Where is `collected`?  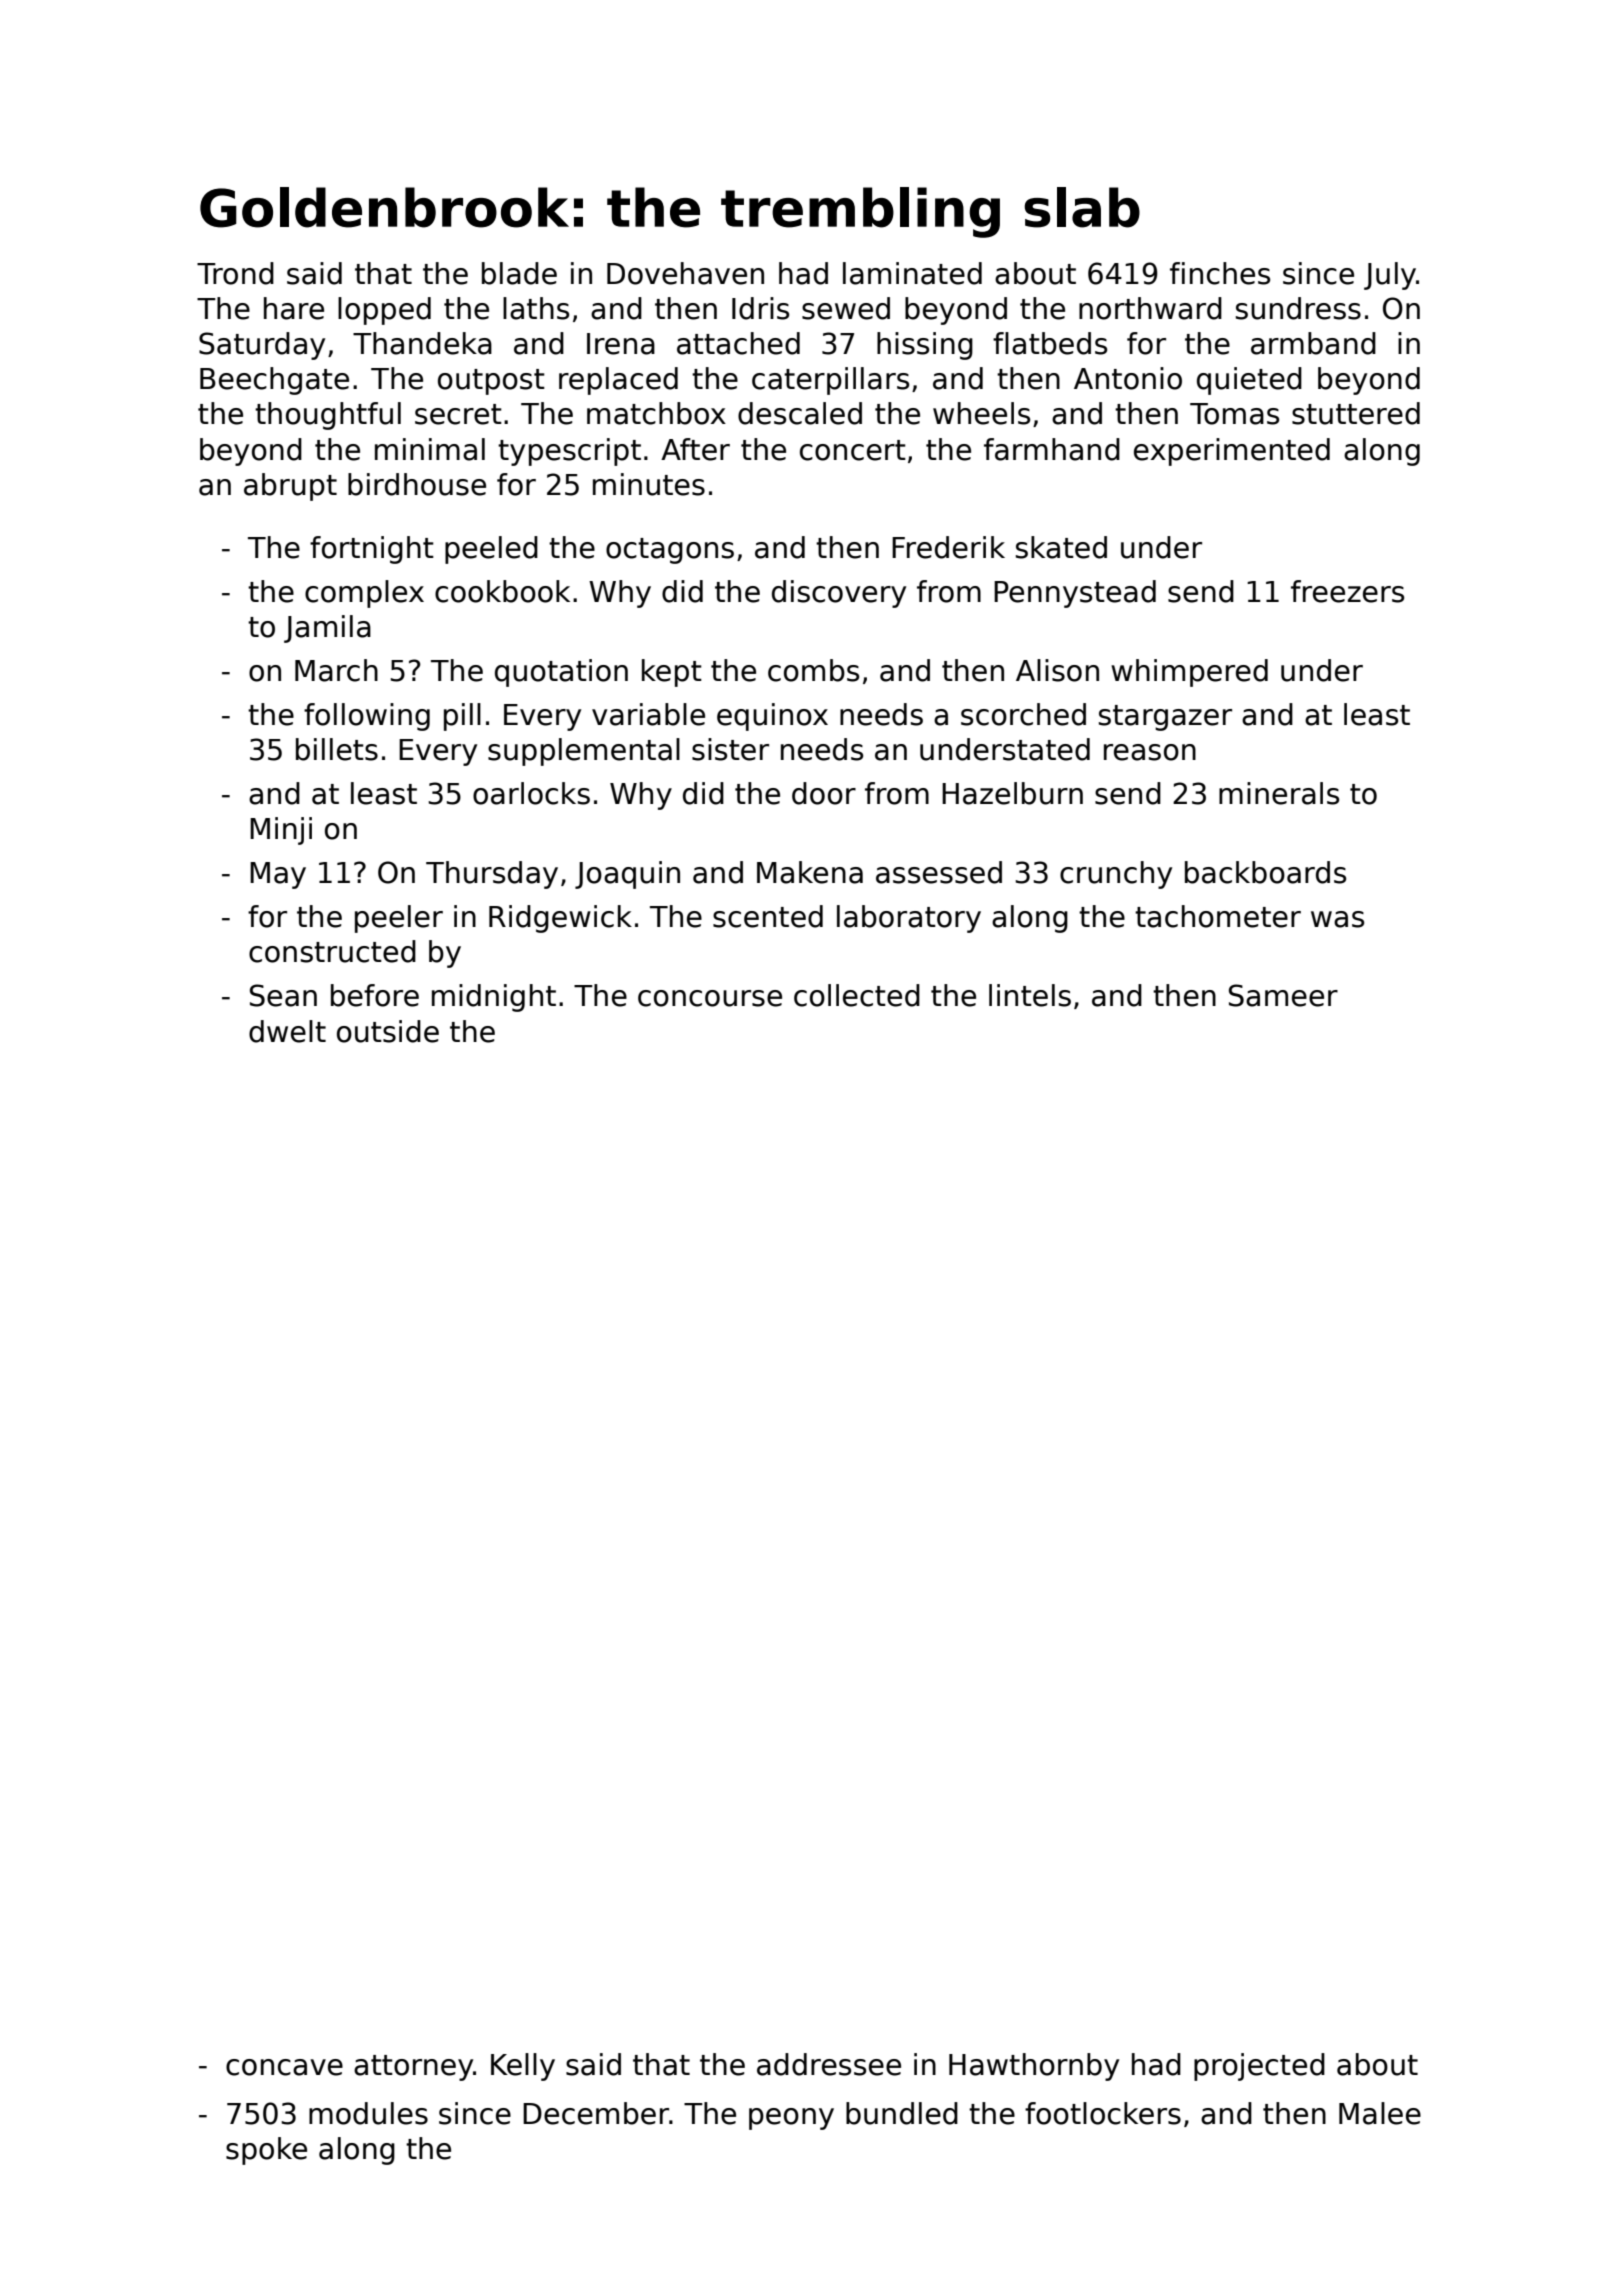
collected is located at coordinates (857, 995).
